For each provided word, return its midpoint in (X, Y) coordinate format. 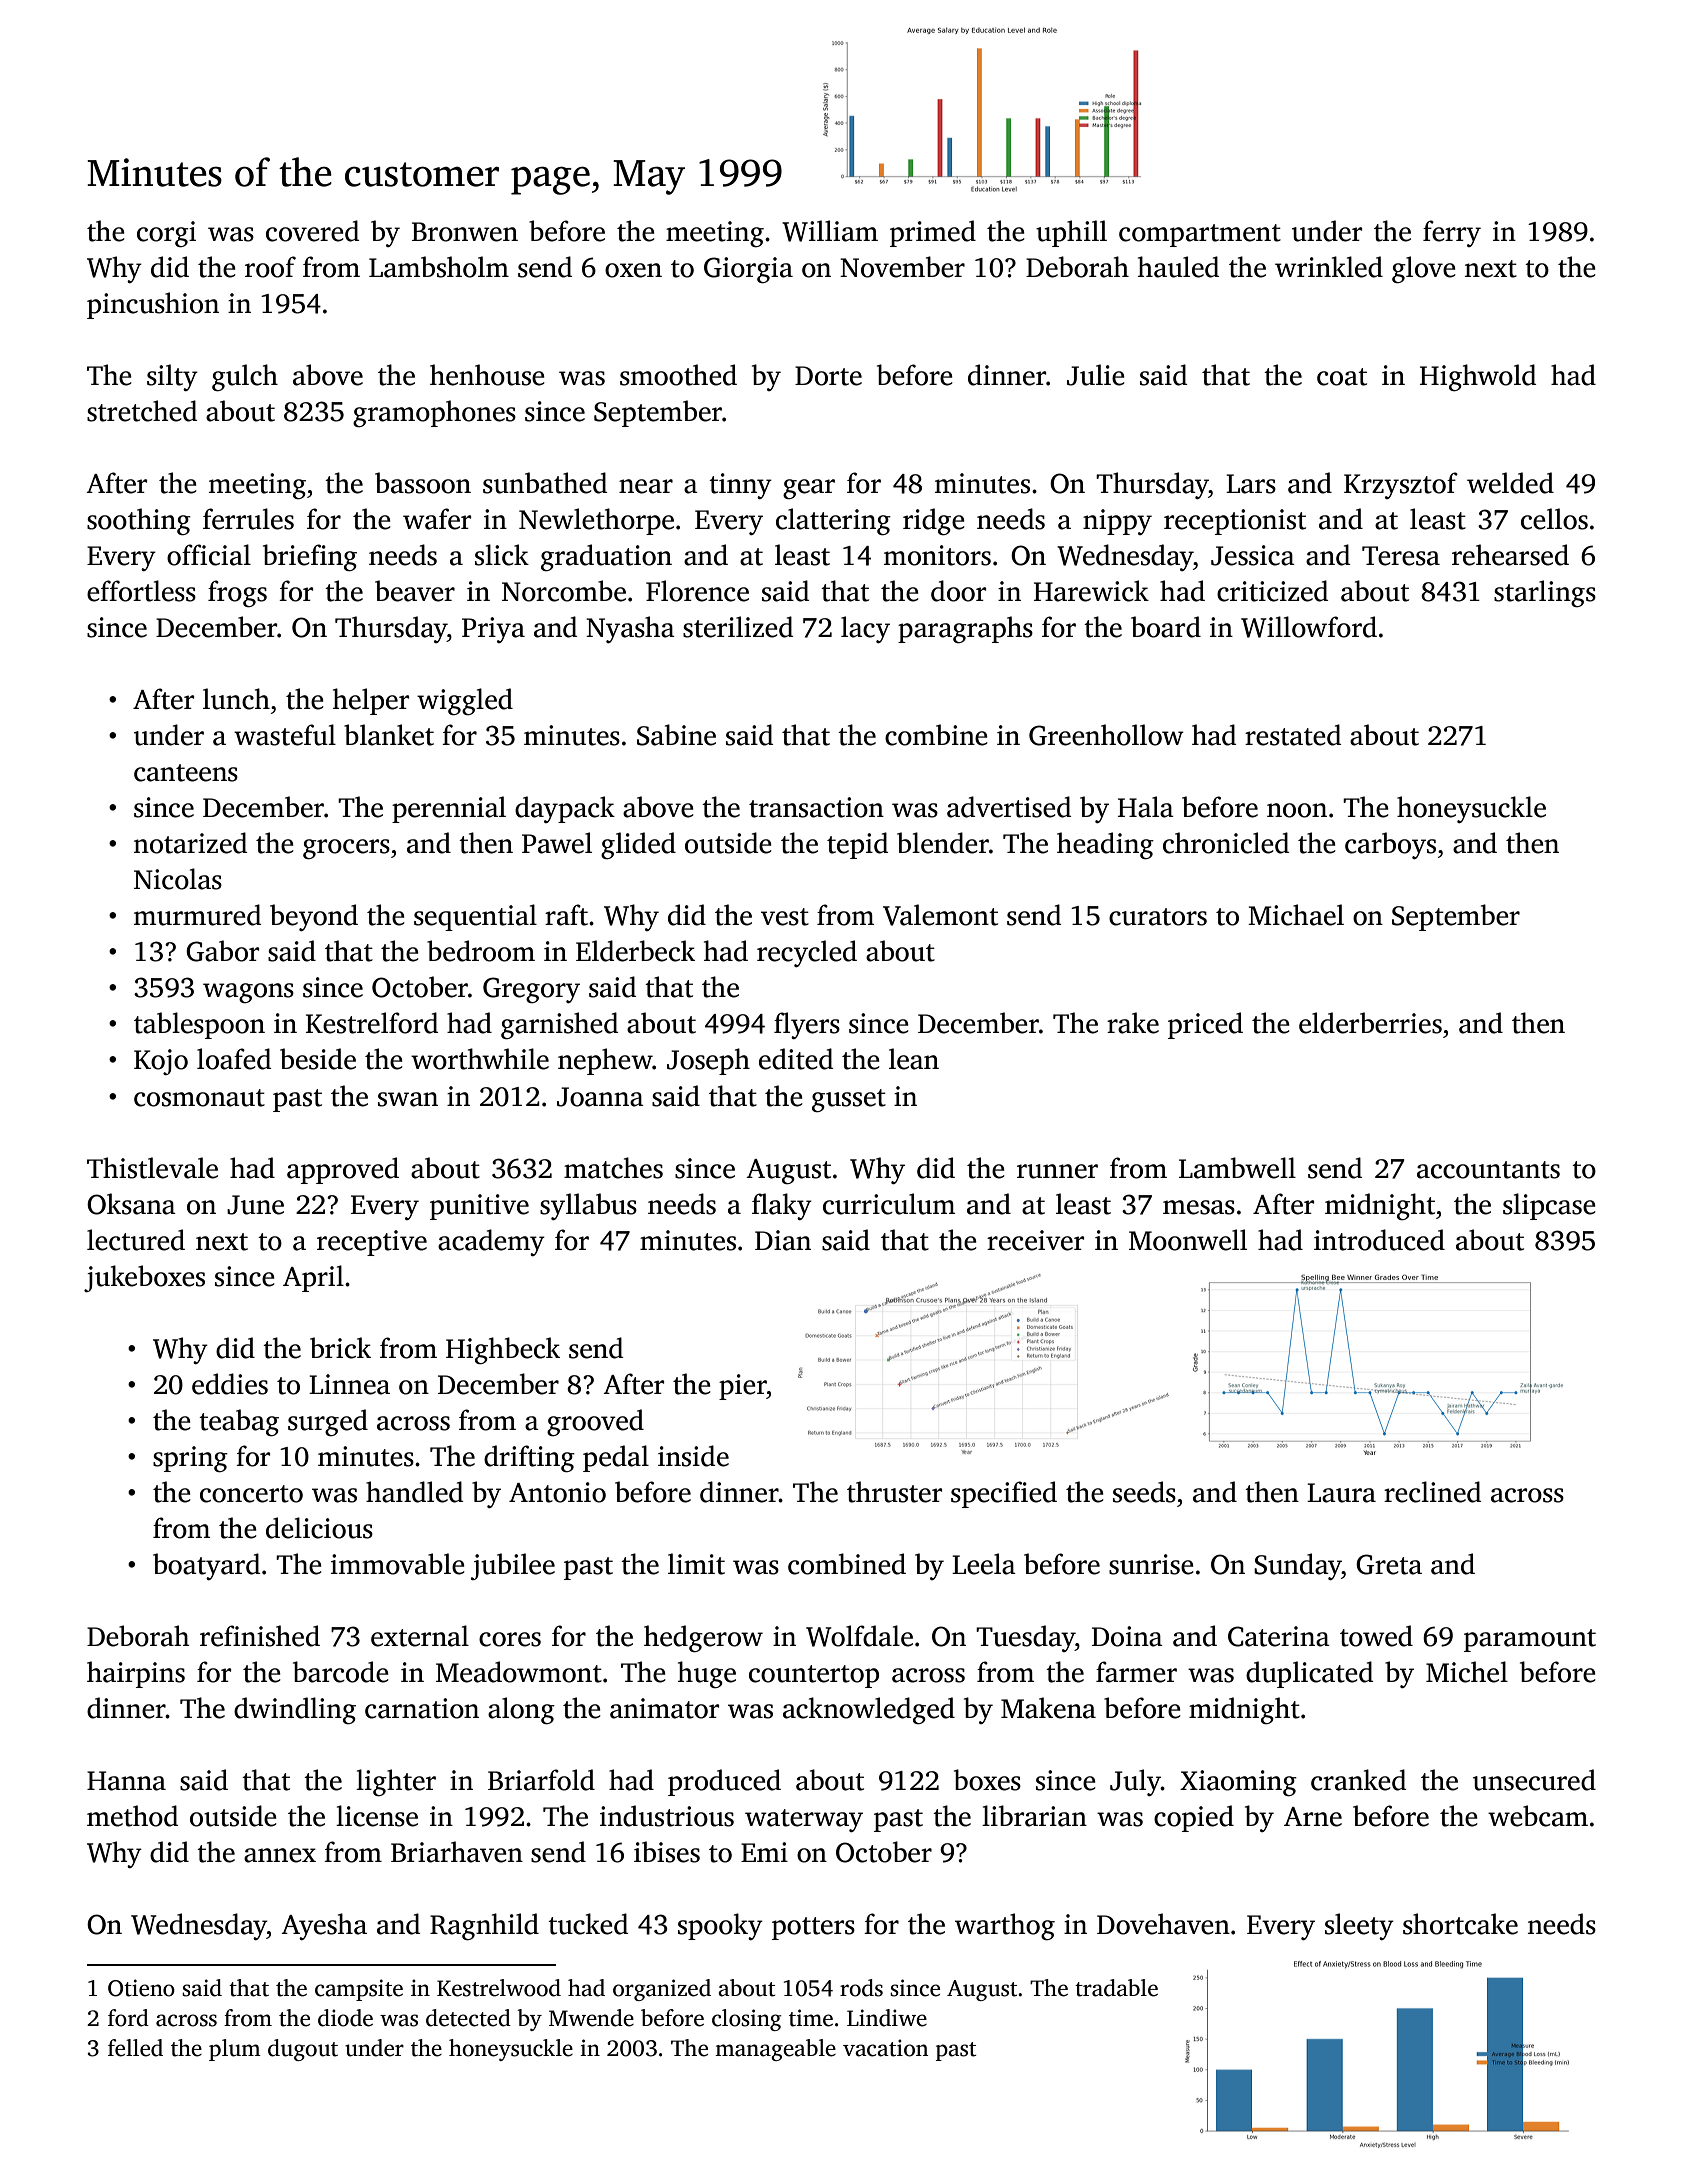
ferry (1452, 233)
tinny (740, 486)
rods (861, 1988)
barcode (341, 1672)
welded (1510, 483)
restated (1293, 735)
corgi (166, 234)
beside (318, 1059)
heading (1105, 845)
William (830, 231)
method (132, 1816)
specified (1004, 1494)
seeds (1144, 1492)
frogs (237, 593)
